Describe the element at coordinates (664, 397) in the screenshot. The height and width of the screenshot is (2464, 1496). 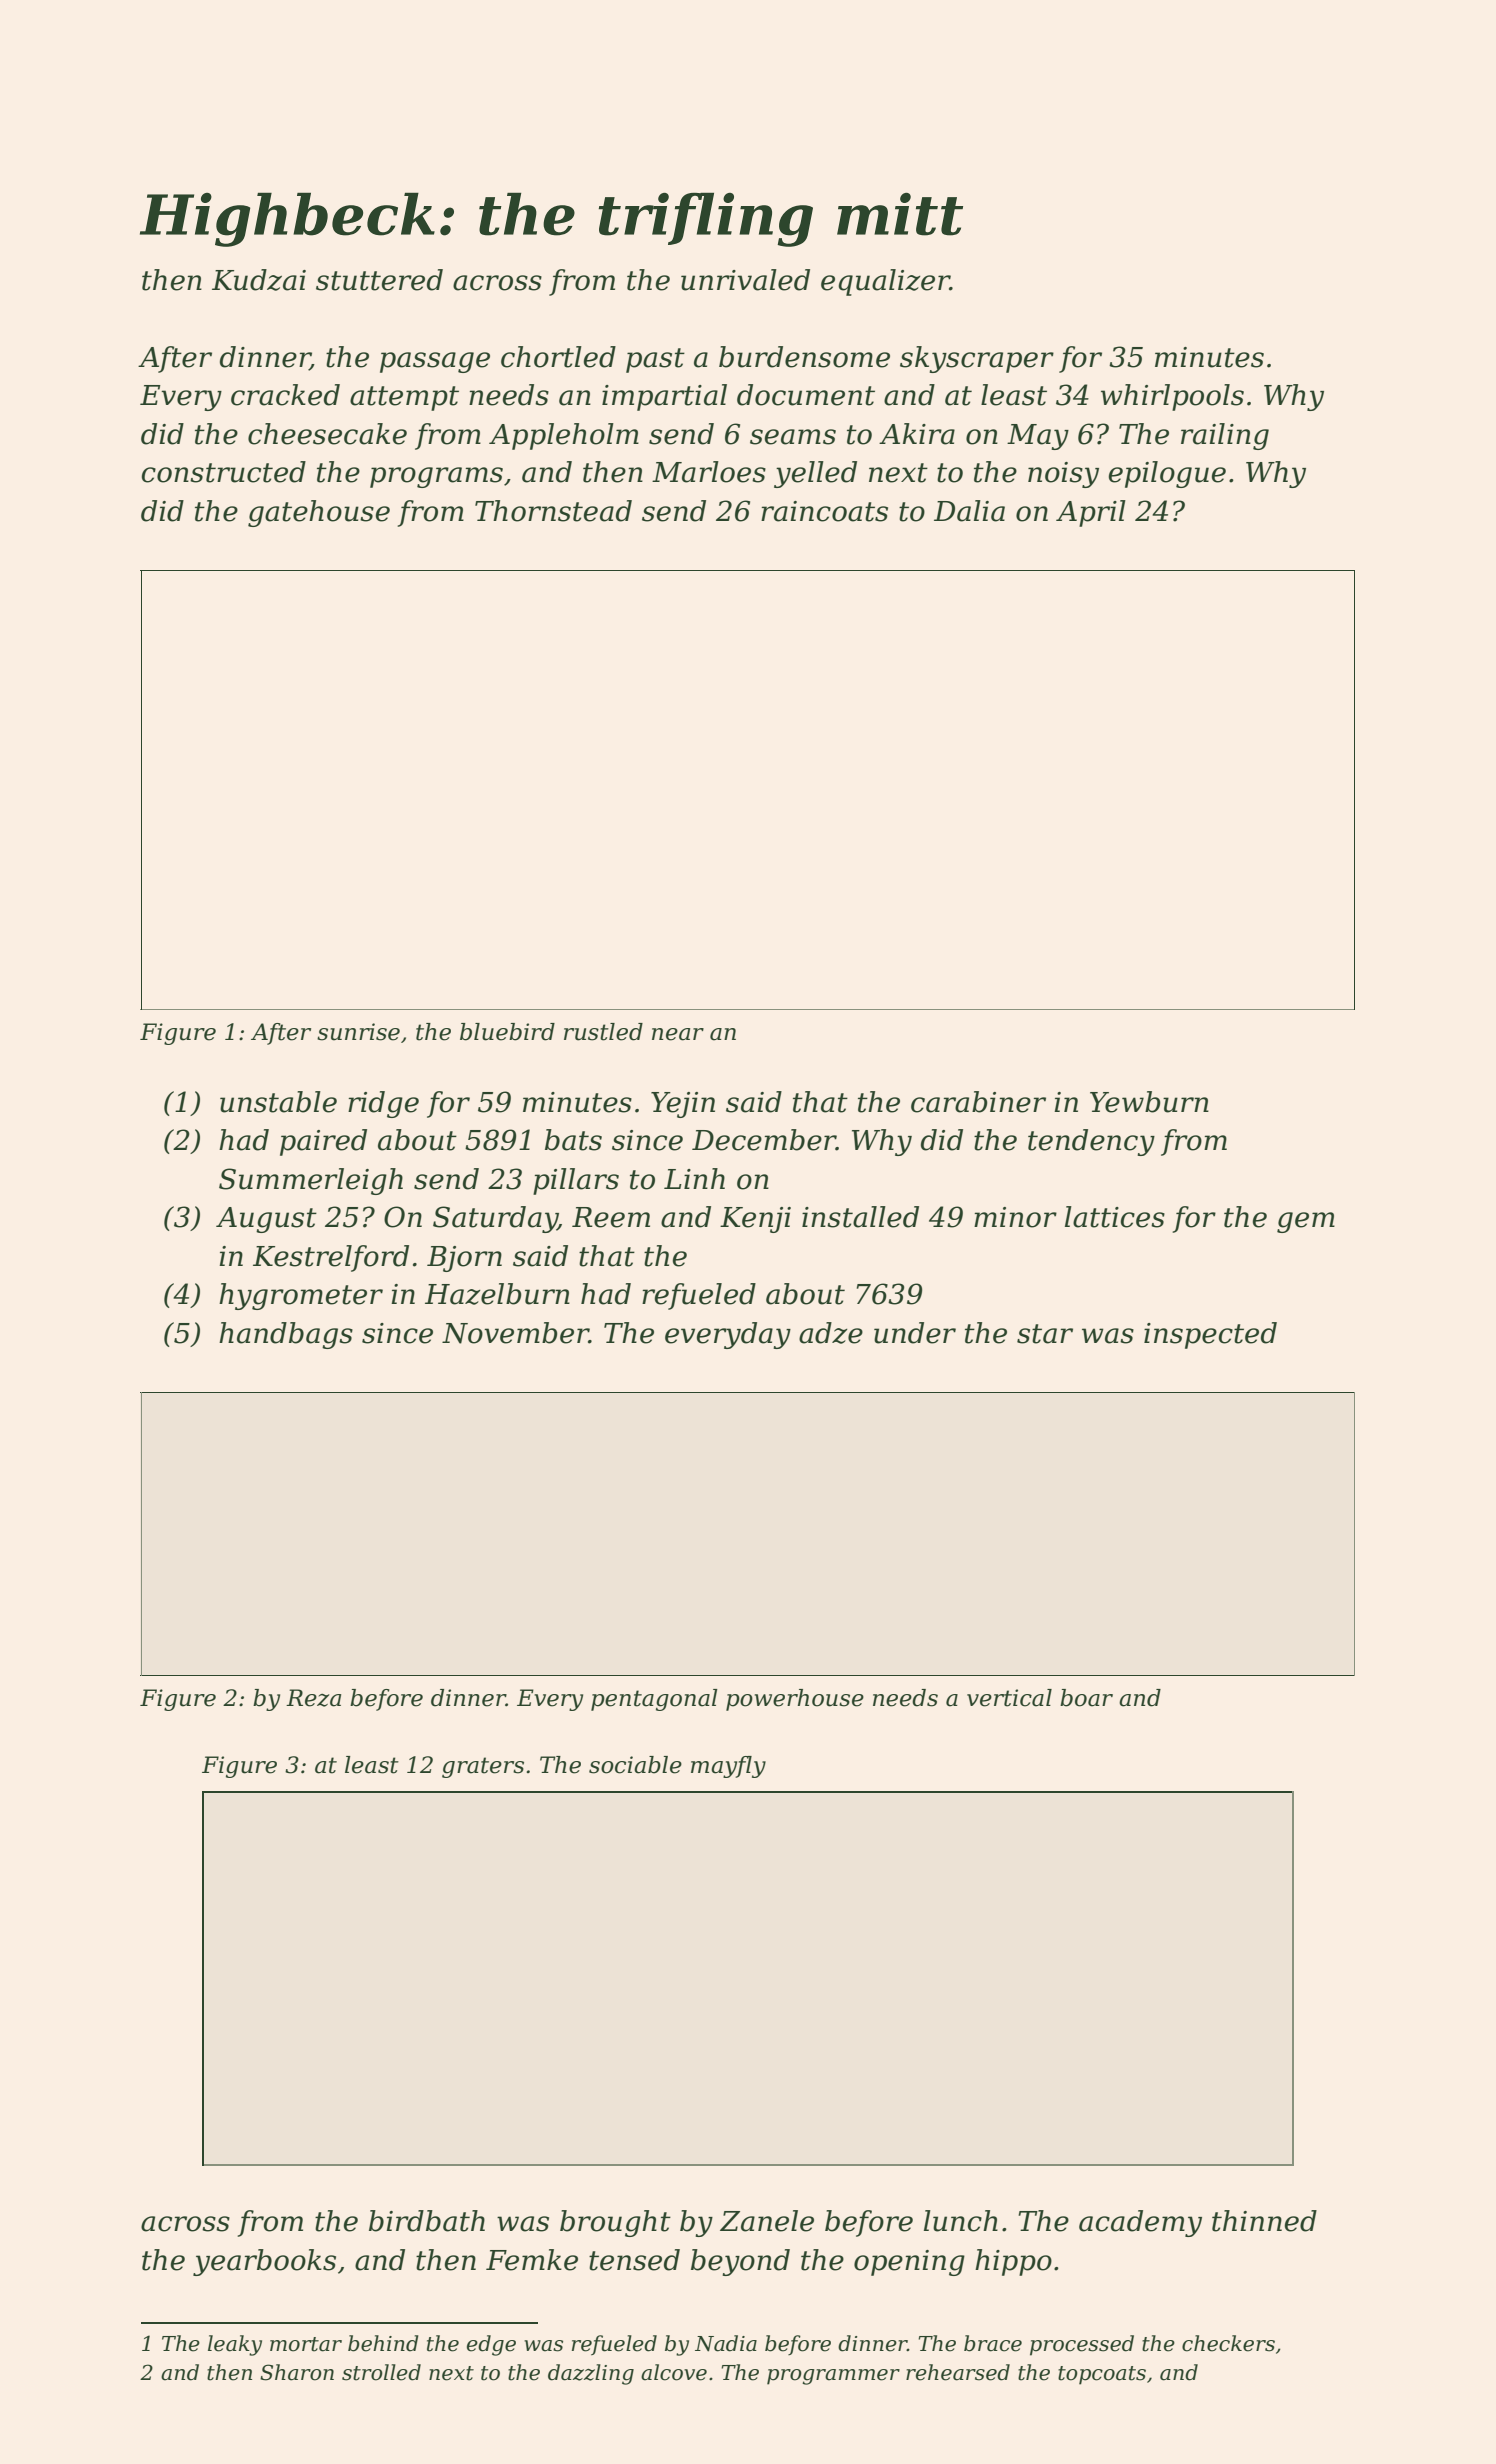
I see `impartial` at that location.
